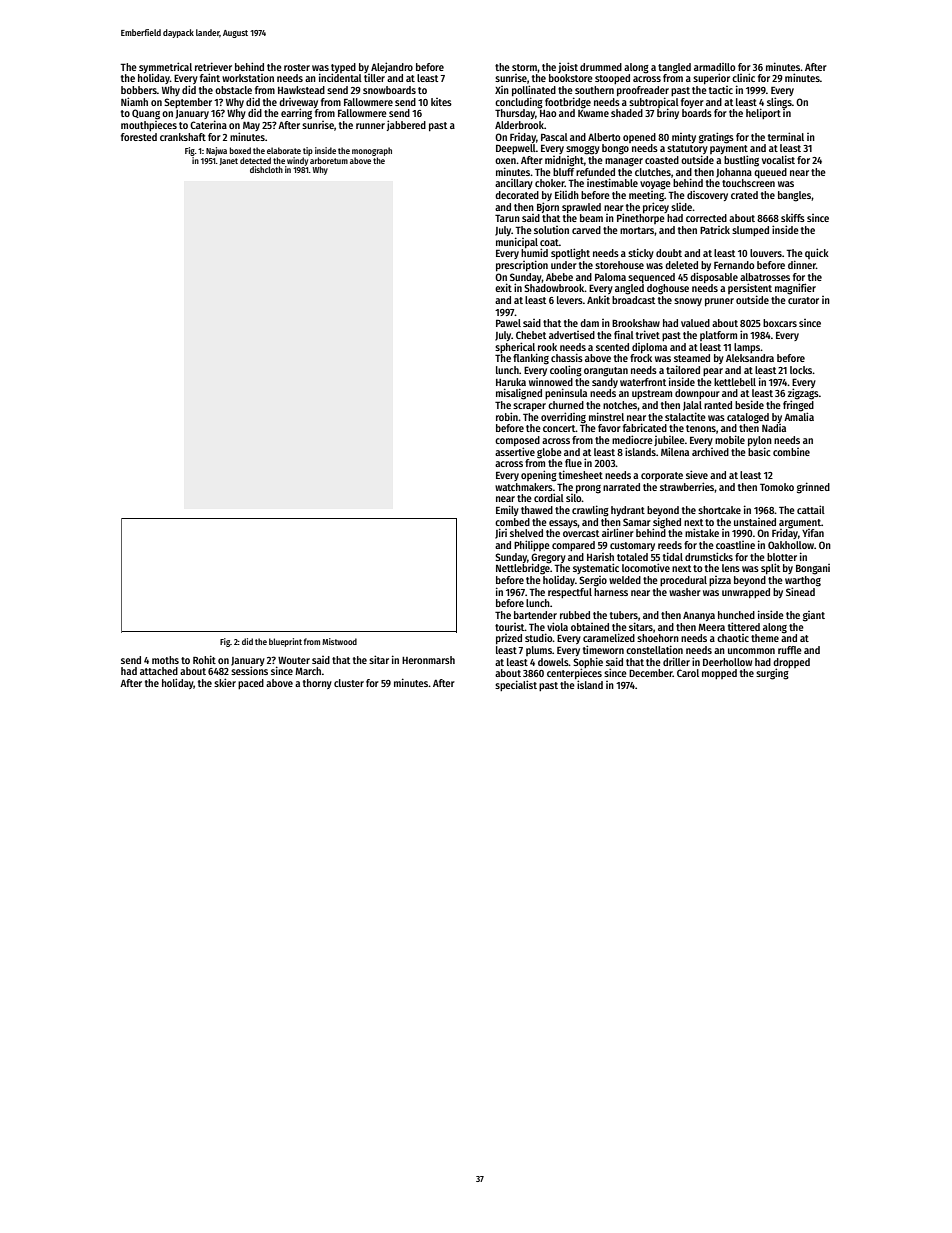 This screenshot has width=952, height=1233. I want to click on symmetrical, so click(165, 68).
